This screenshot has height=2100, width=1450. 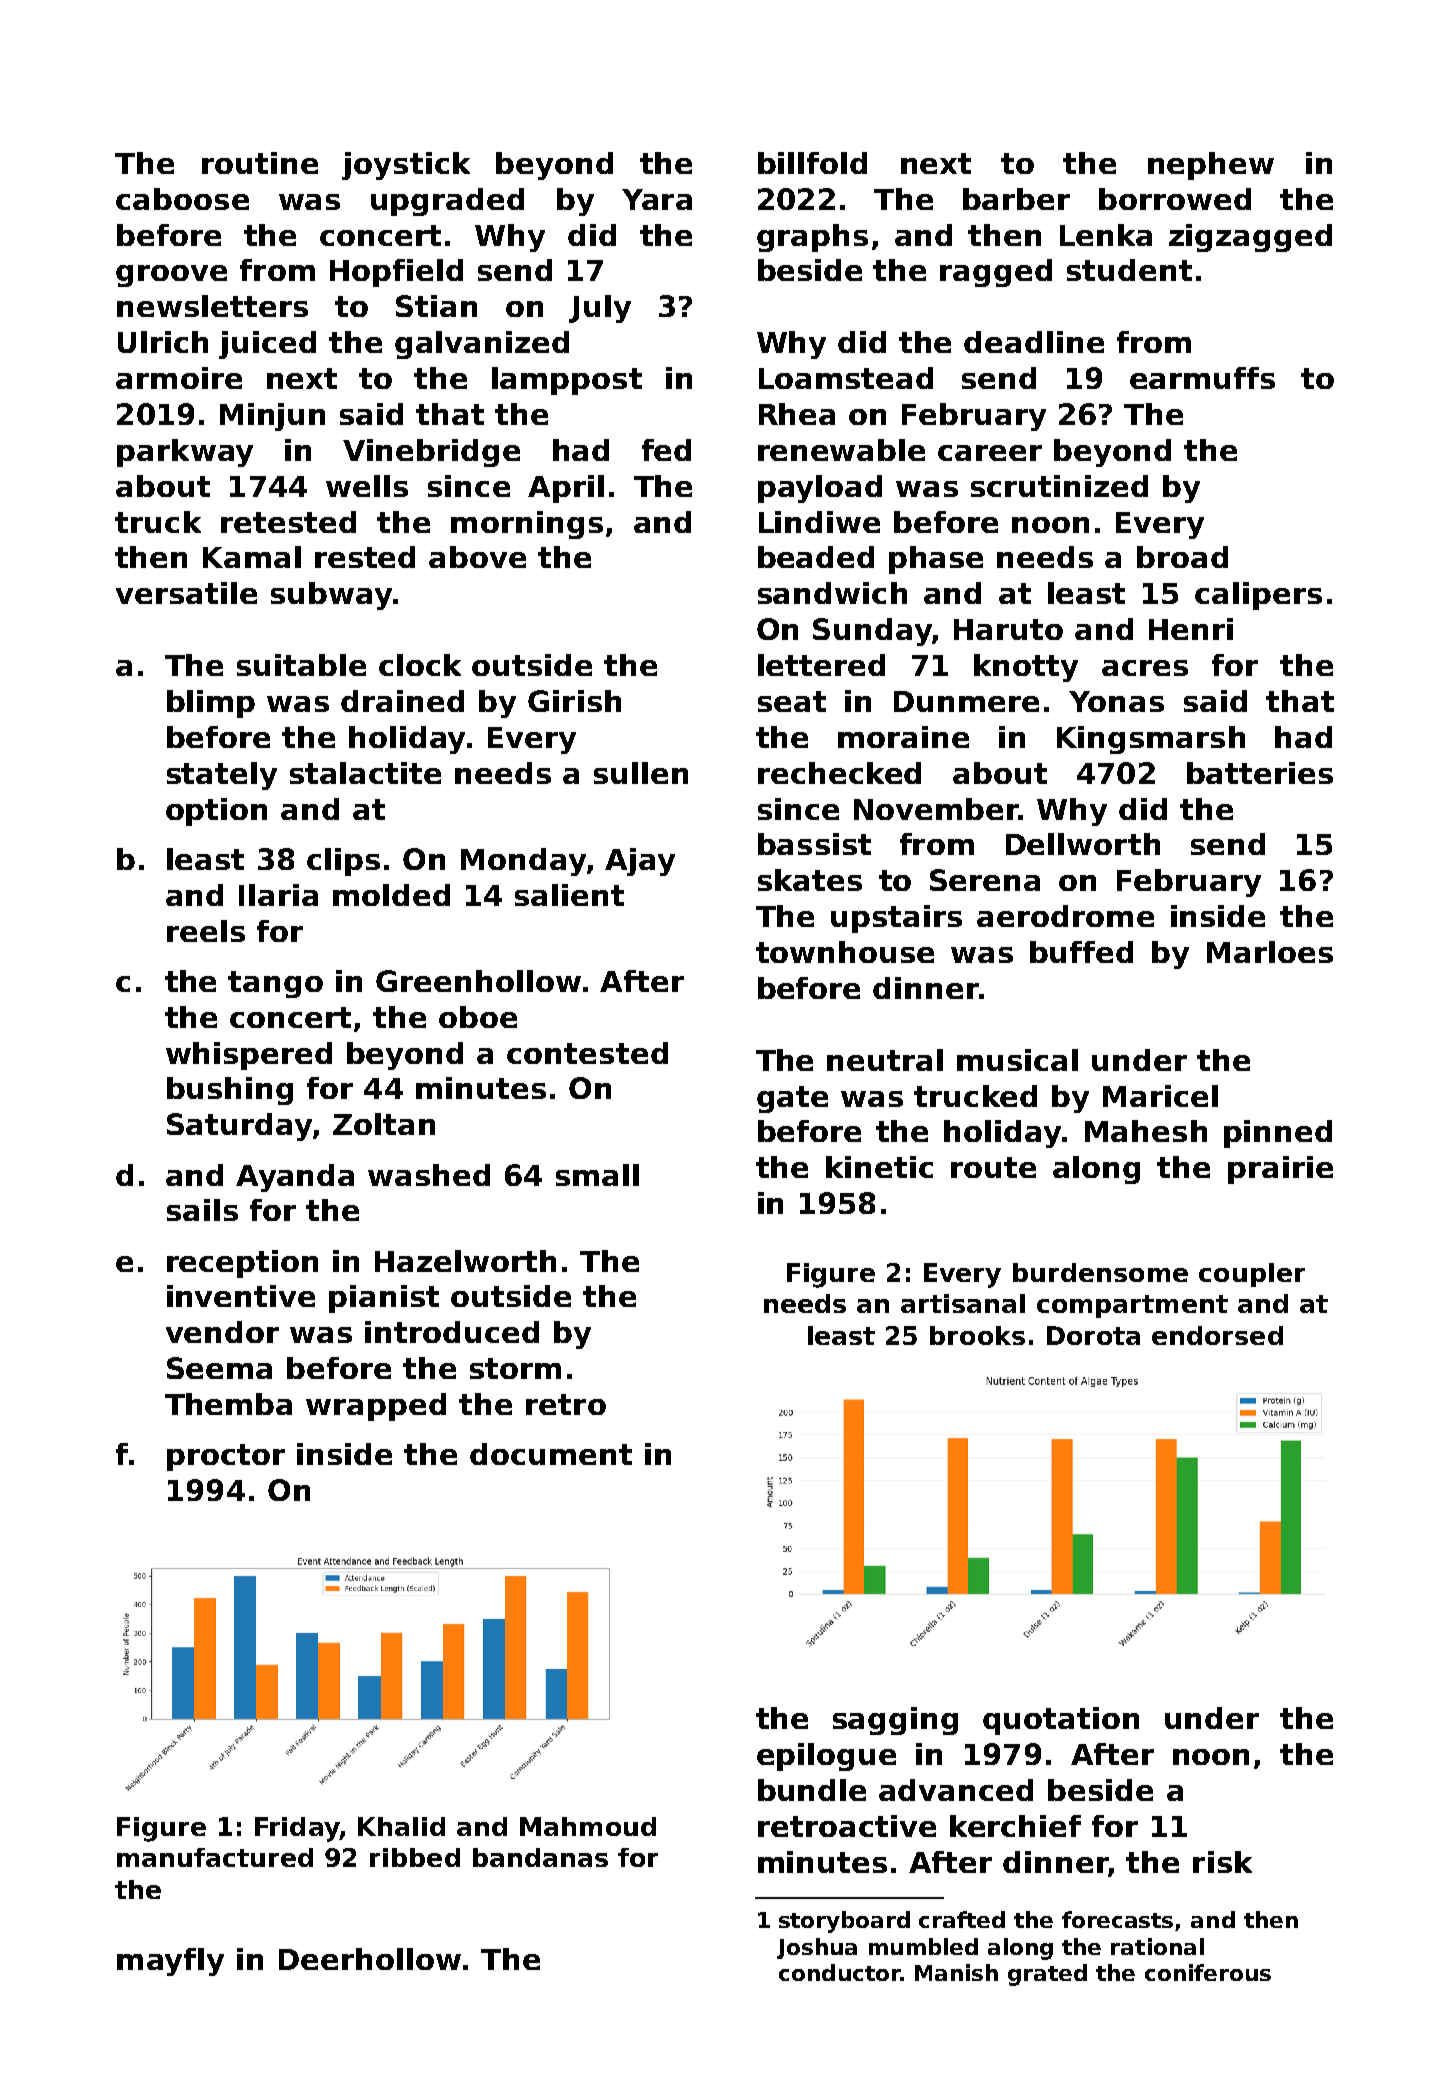 I want to click on nephew, so click(x=1211, y=166).
